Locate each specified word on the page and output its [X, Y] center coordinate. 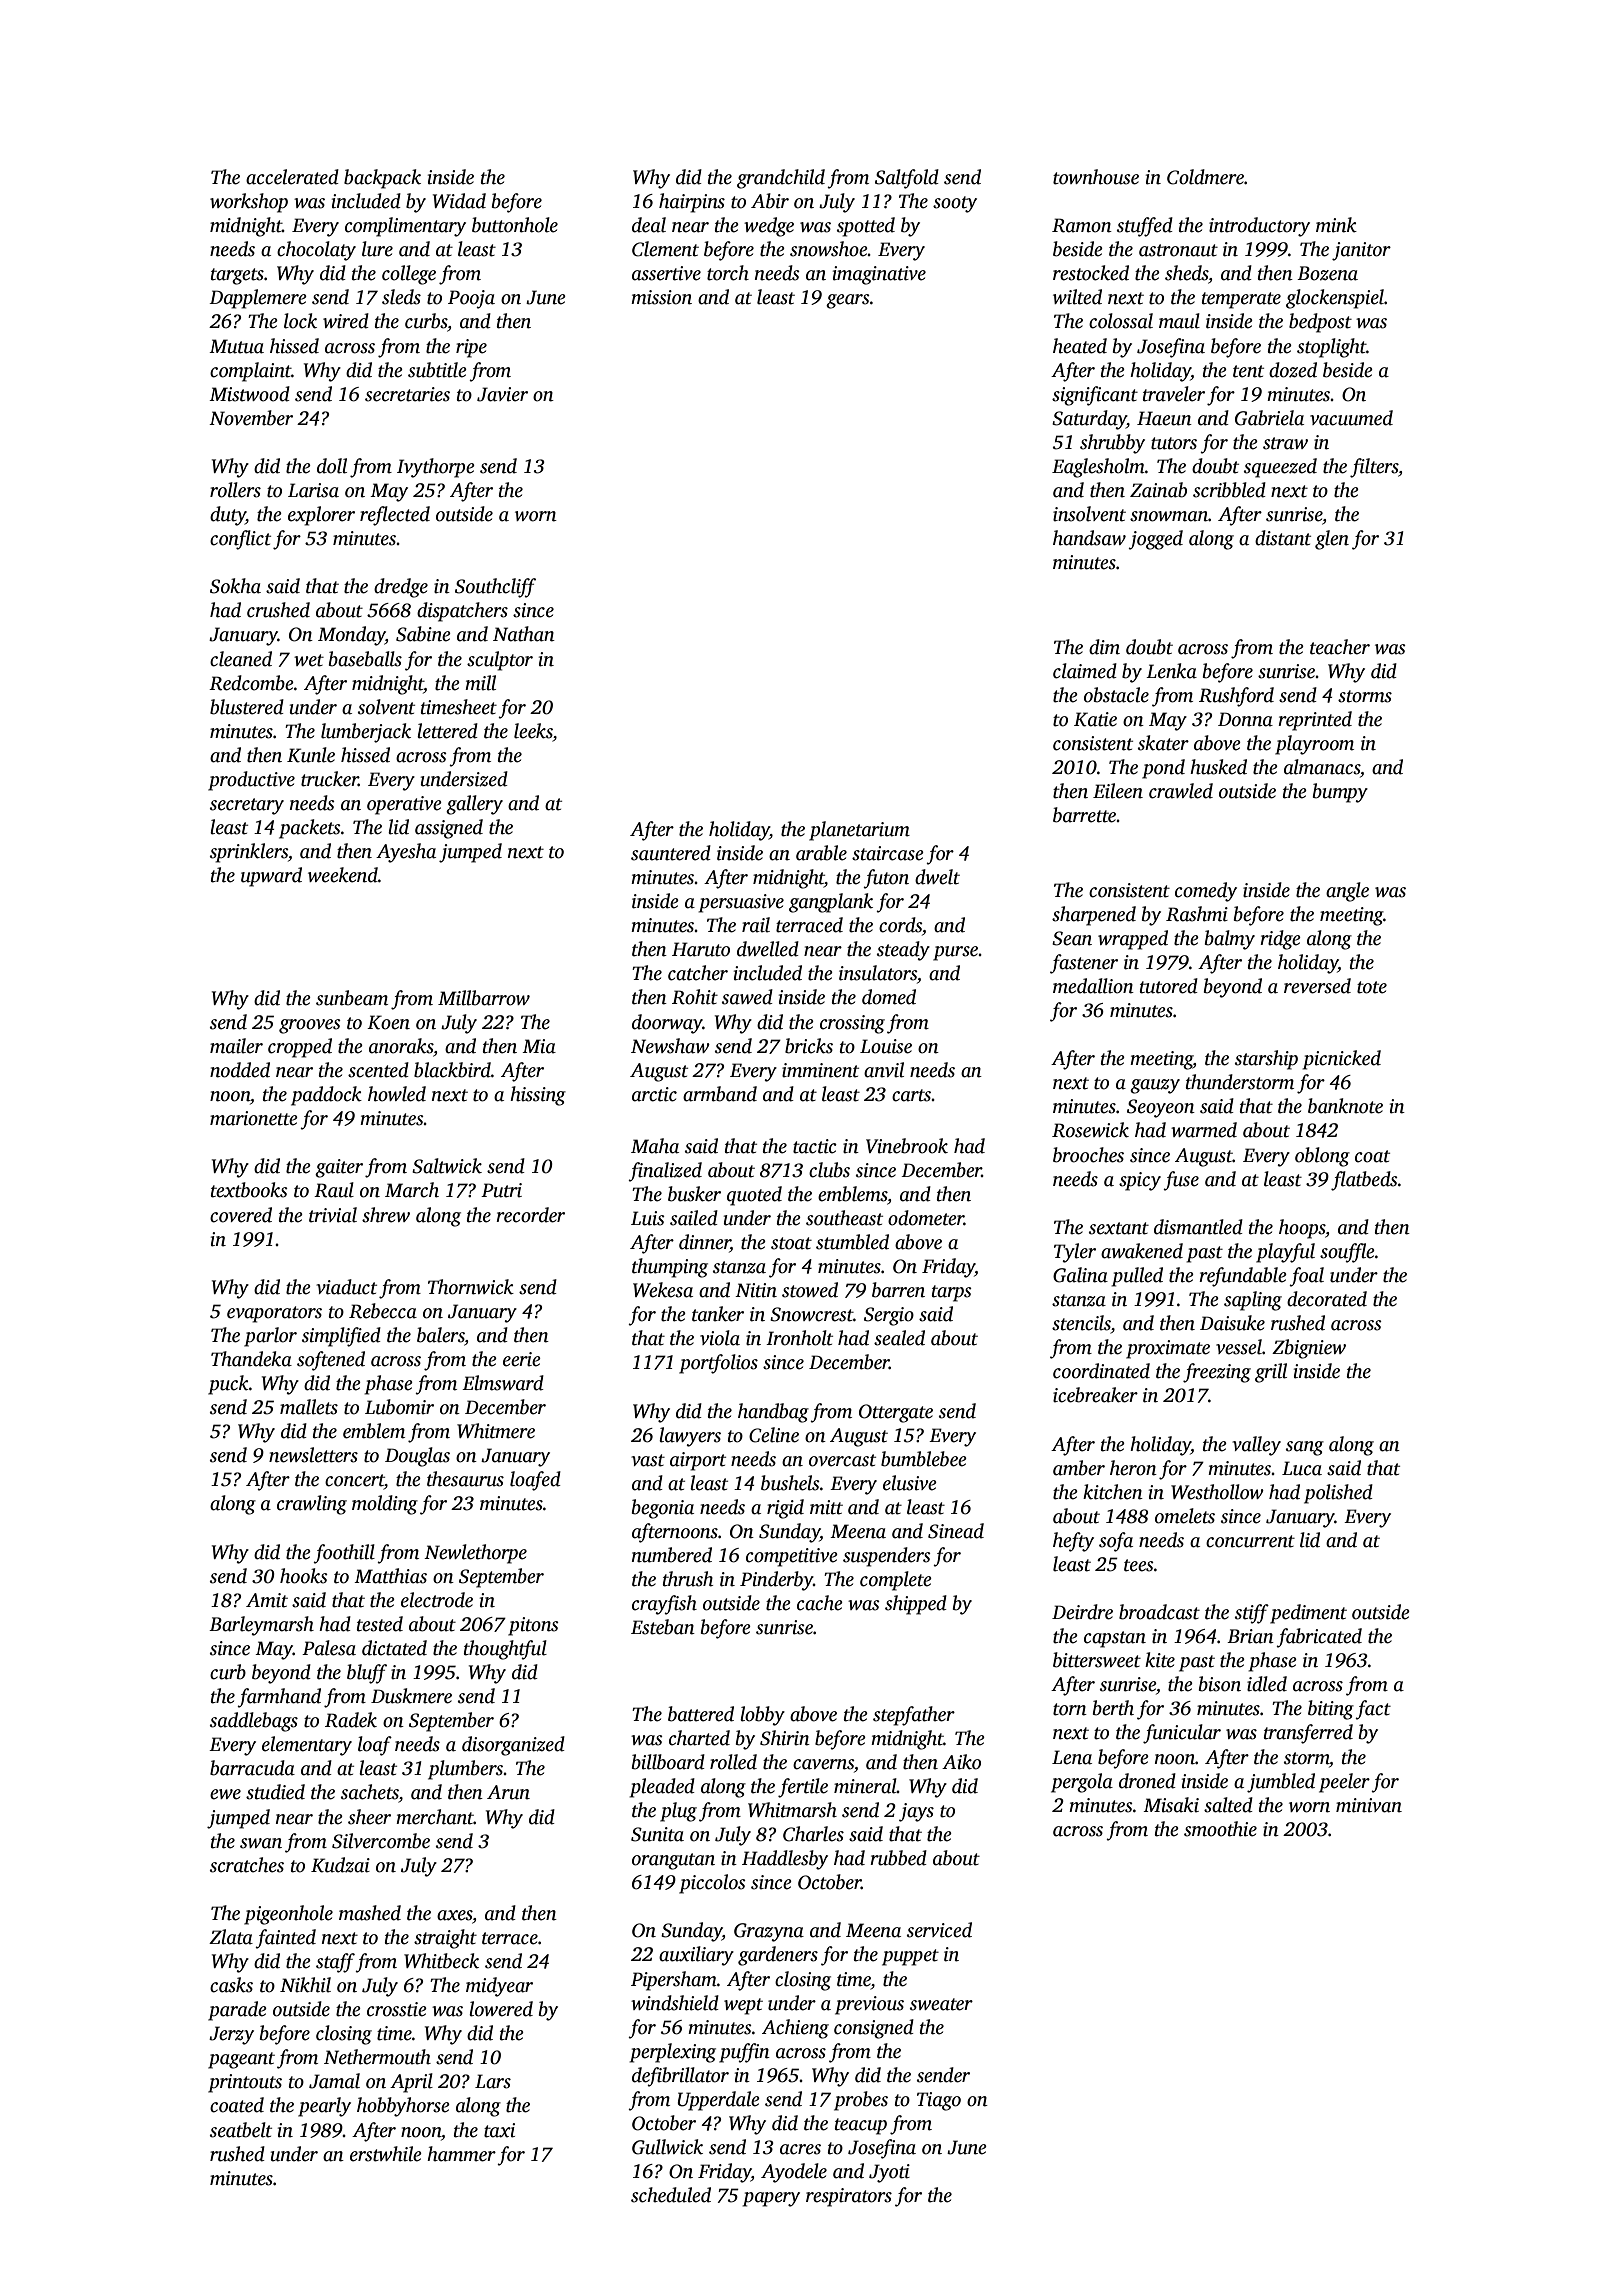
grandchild [781, 179]
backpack [382, 179]
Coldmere [1205, 177]
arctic [654, 1094]
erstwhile [386, 2154]
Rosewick [1090, 1130]
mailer [236, 1046]
